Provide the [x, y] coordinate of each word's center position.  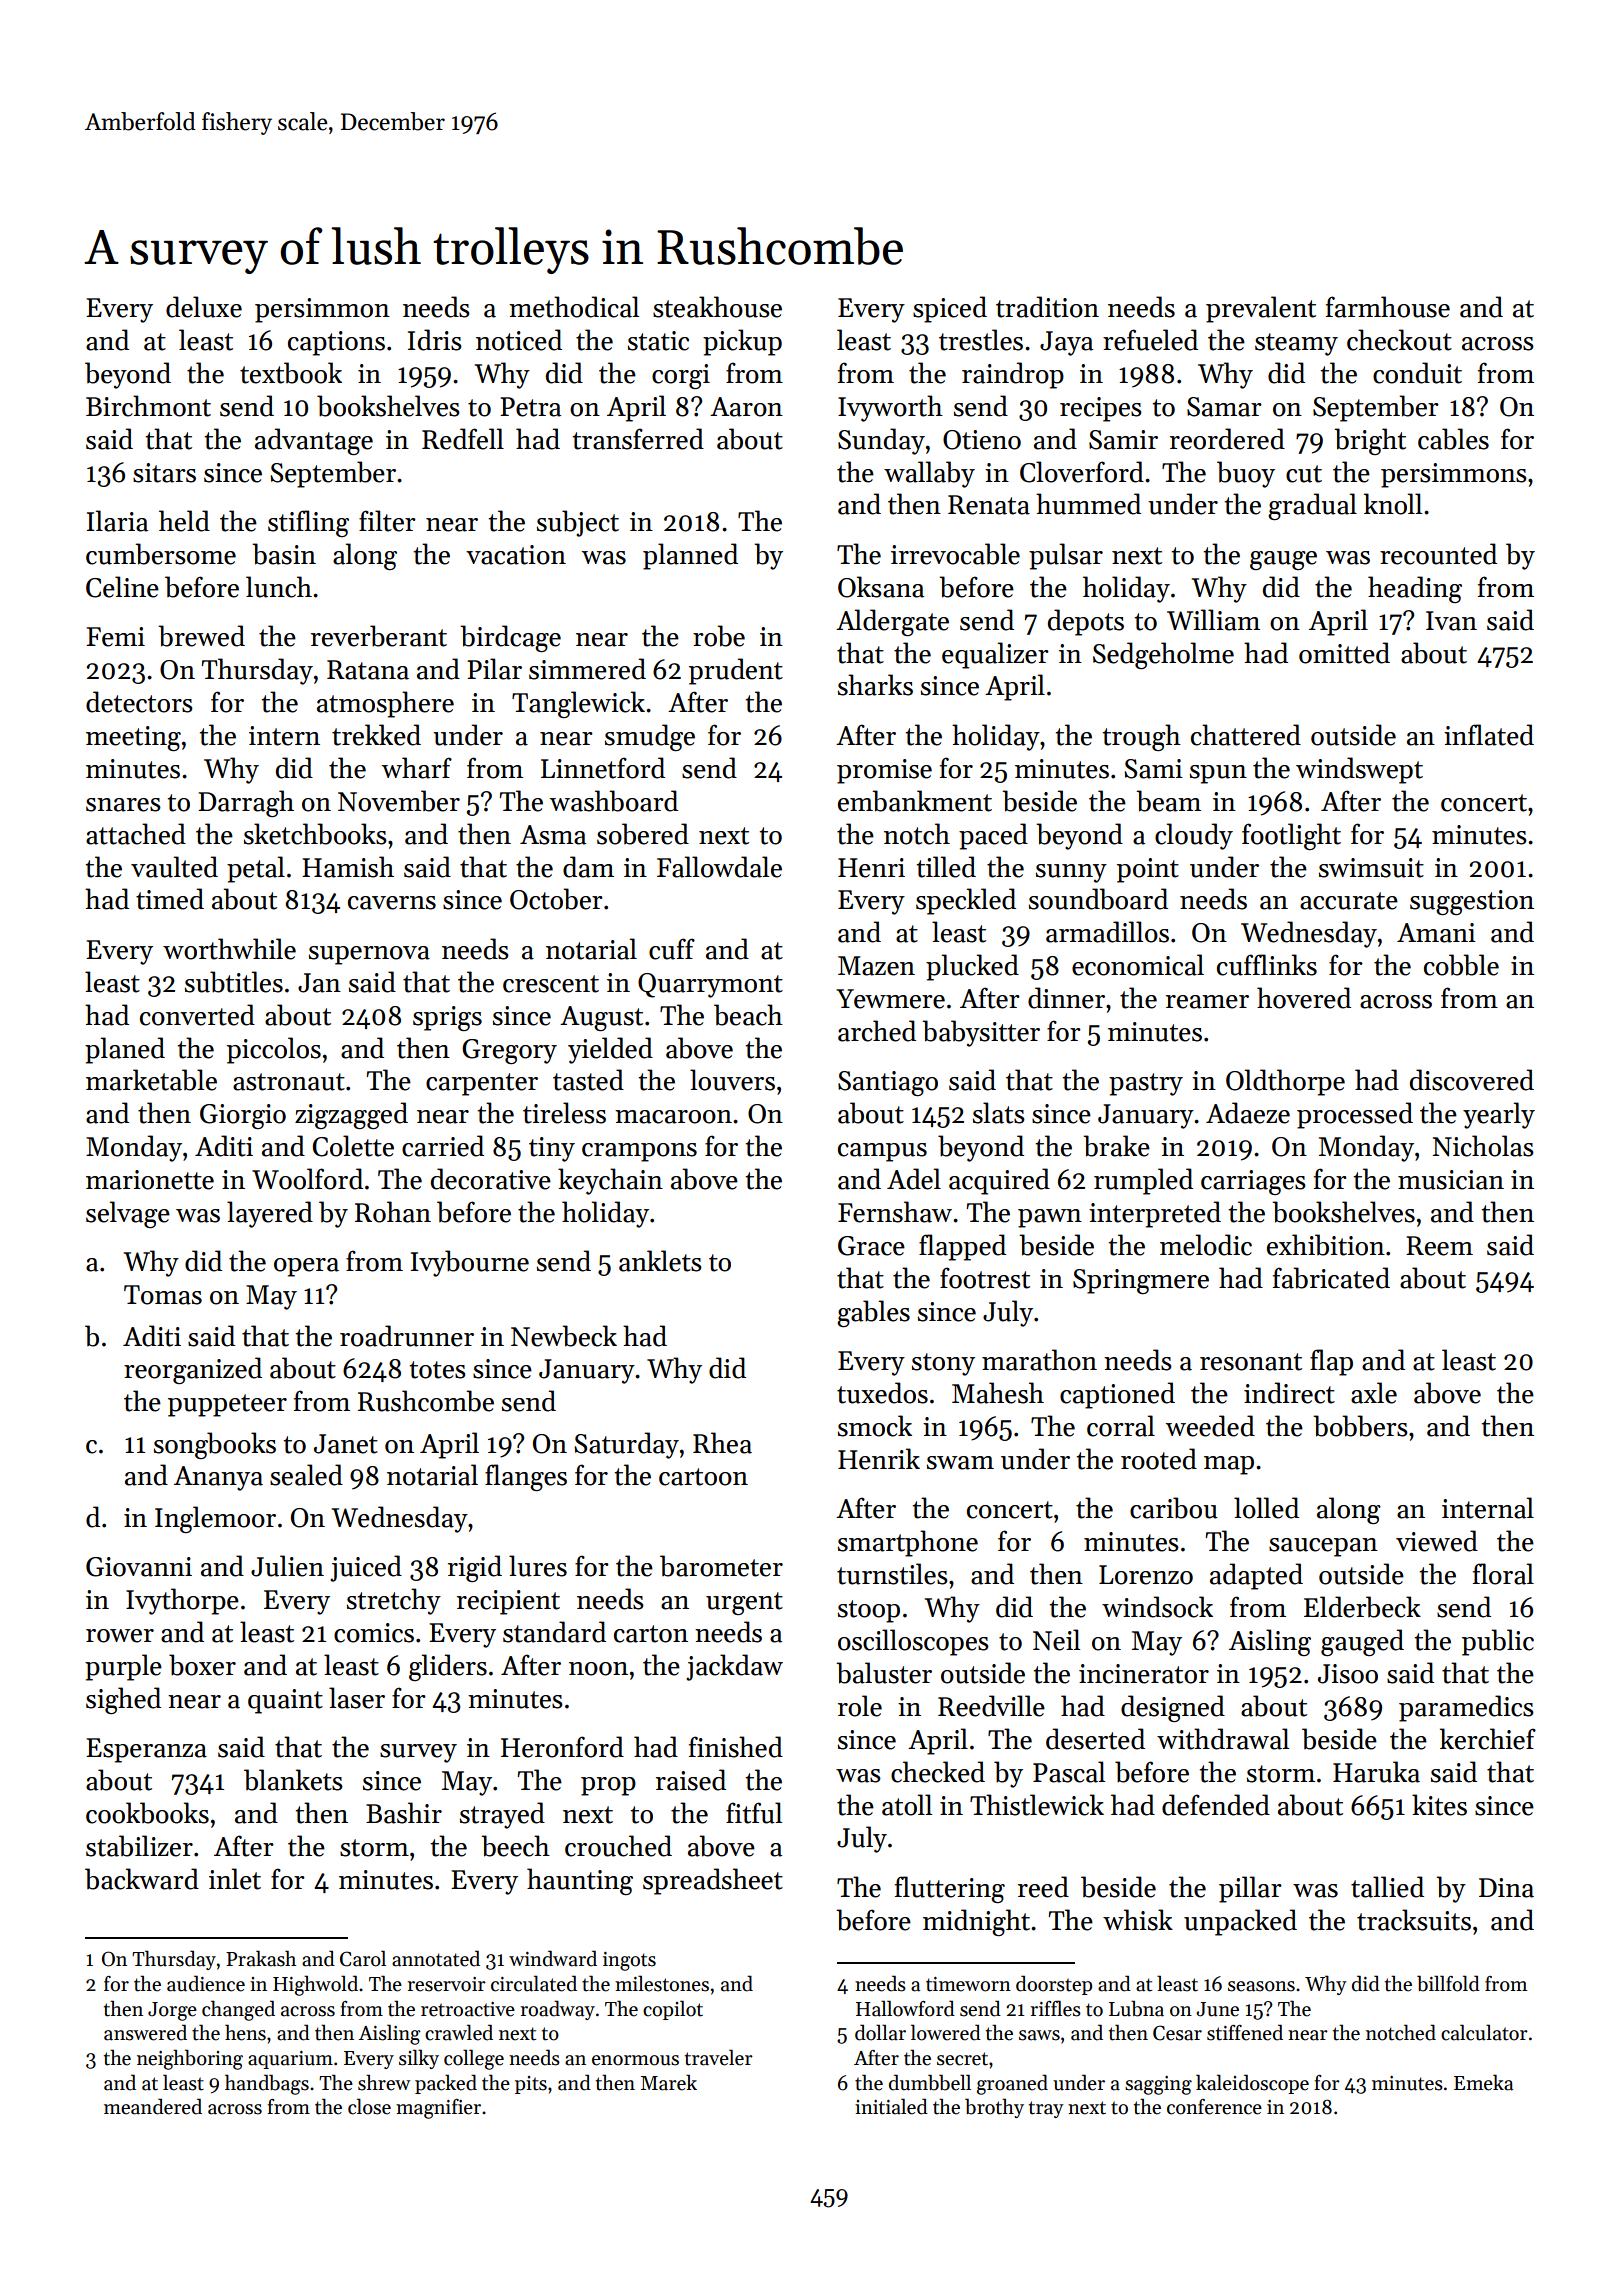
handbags [267, 2084]
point [1148, 870]
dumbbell [930, 2082]
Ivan [1451, 621]
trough [1142, 737]
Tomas [163, 1295]
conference [1214, 2107]
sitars [164, 473]
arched [877, 1031]
